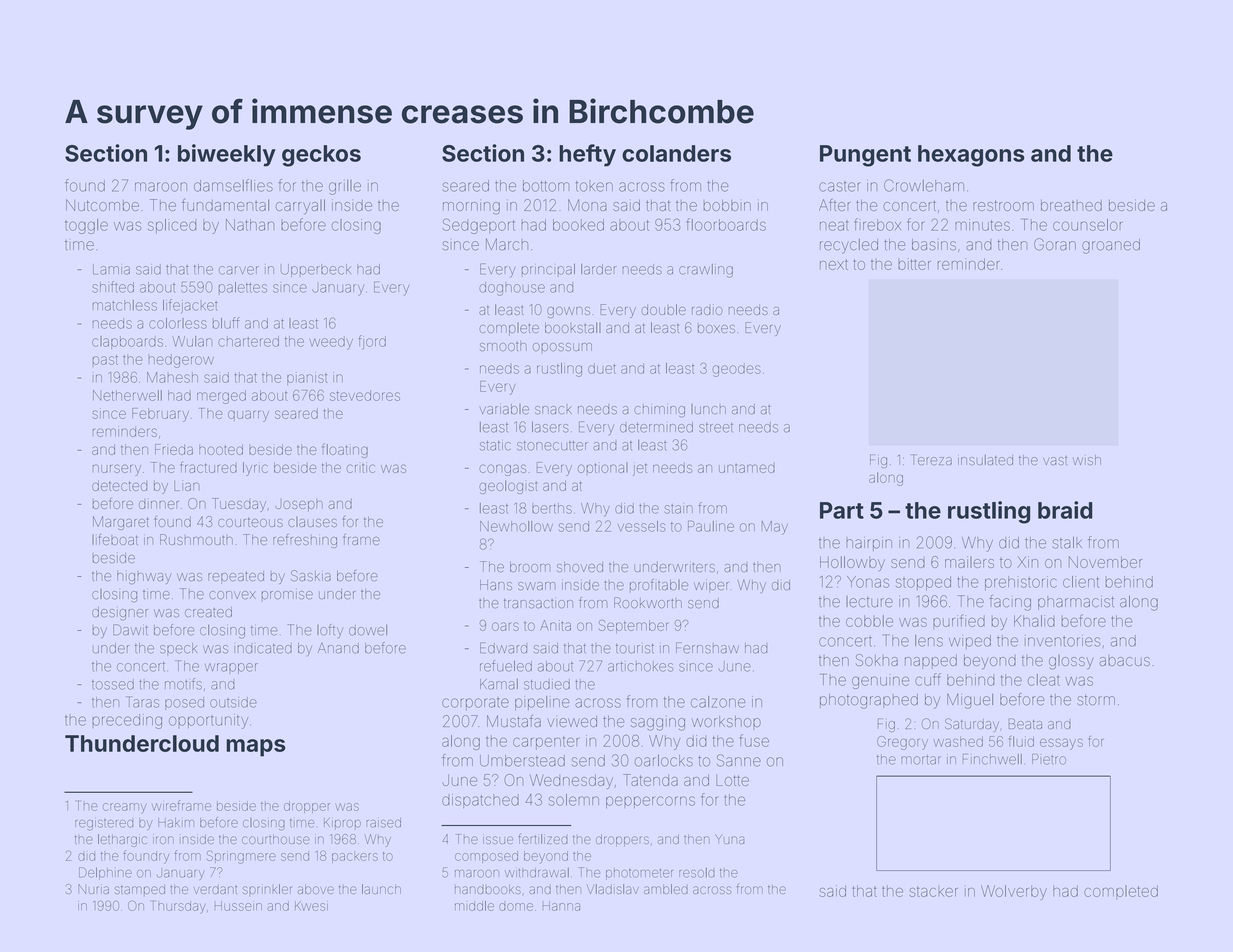  What do you see at coordinates (1105, 562) in the screenshot?
I see `November` at bounding box center [1105, 562].
